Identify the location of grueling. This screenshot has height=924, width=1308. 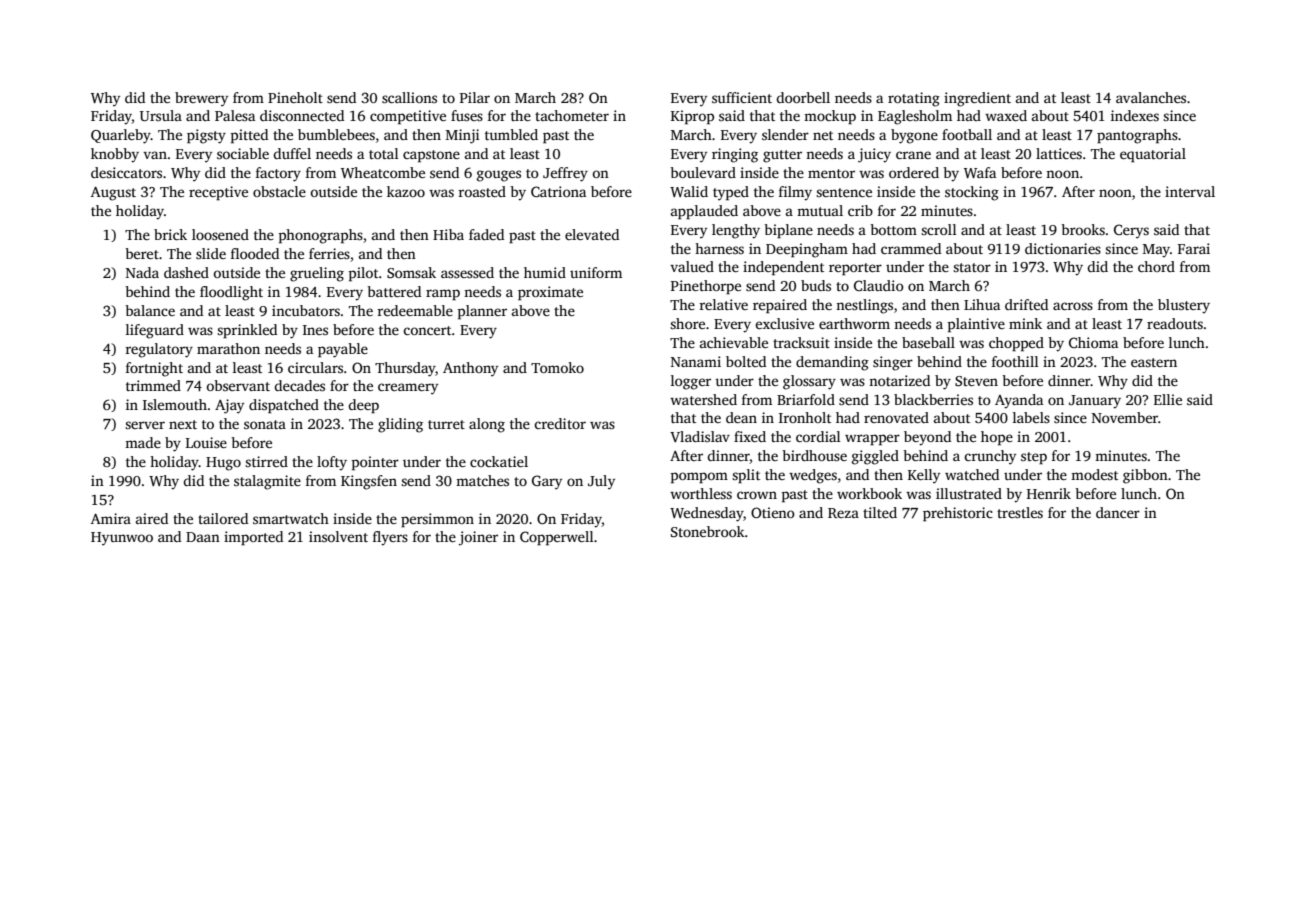
(317, 274).
